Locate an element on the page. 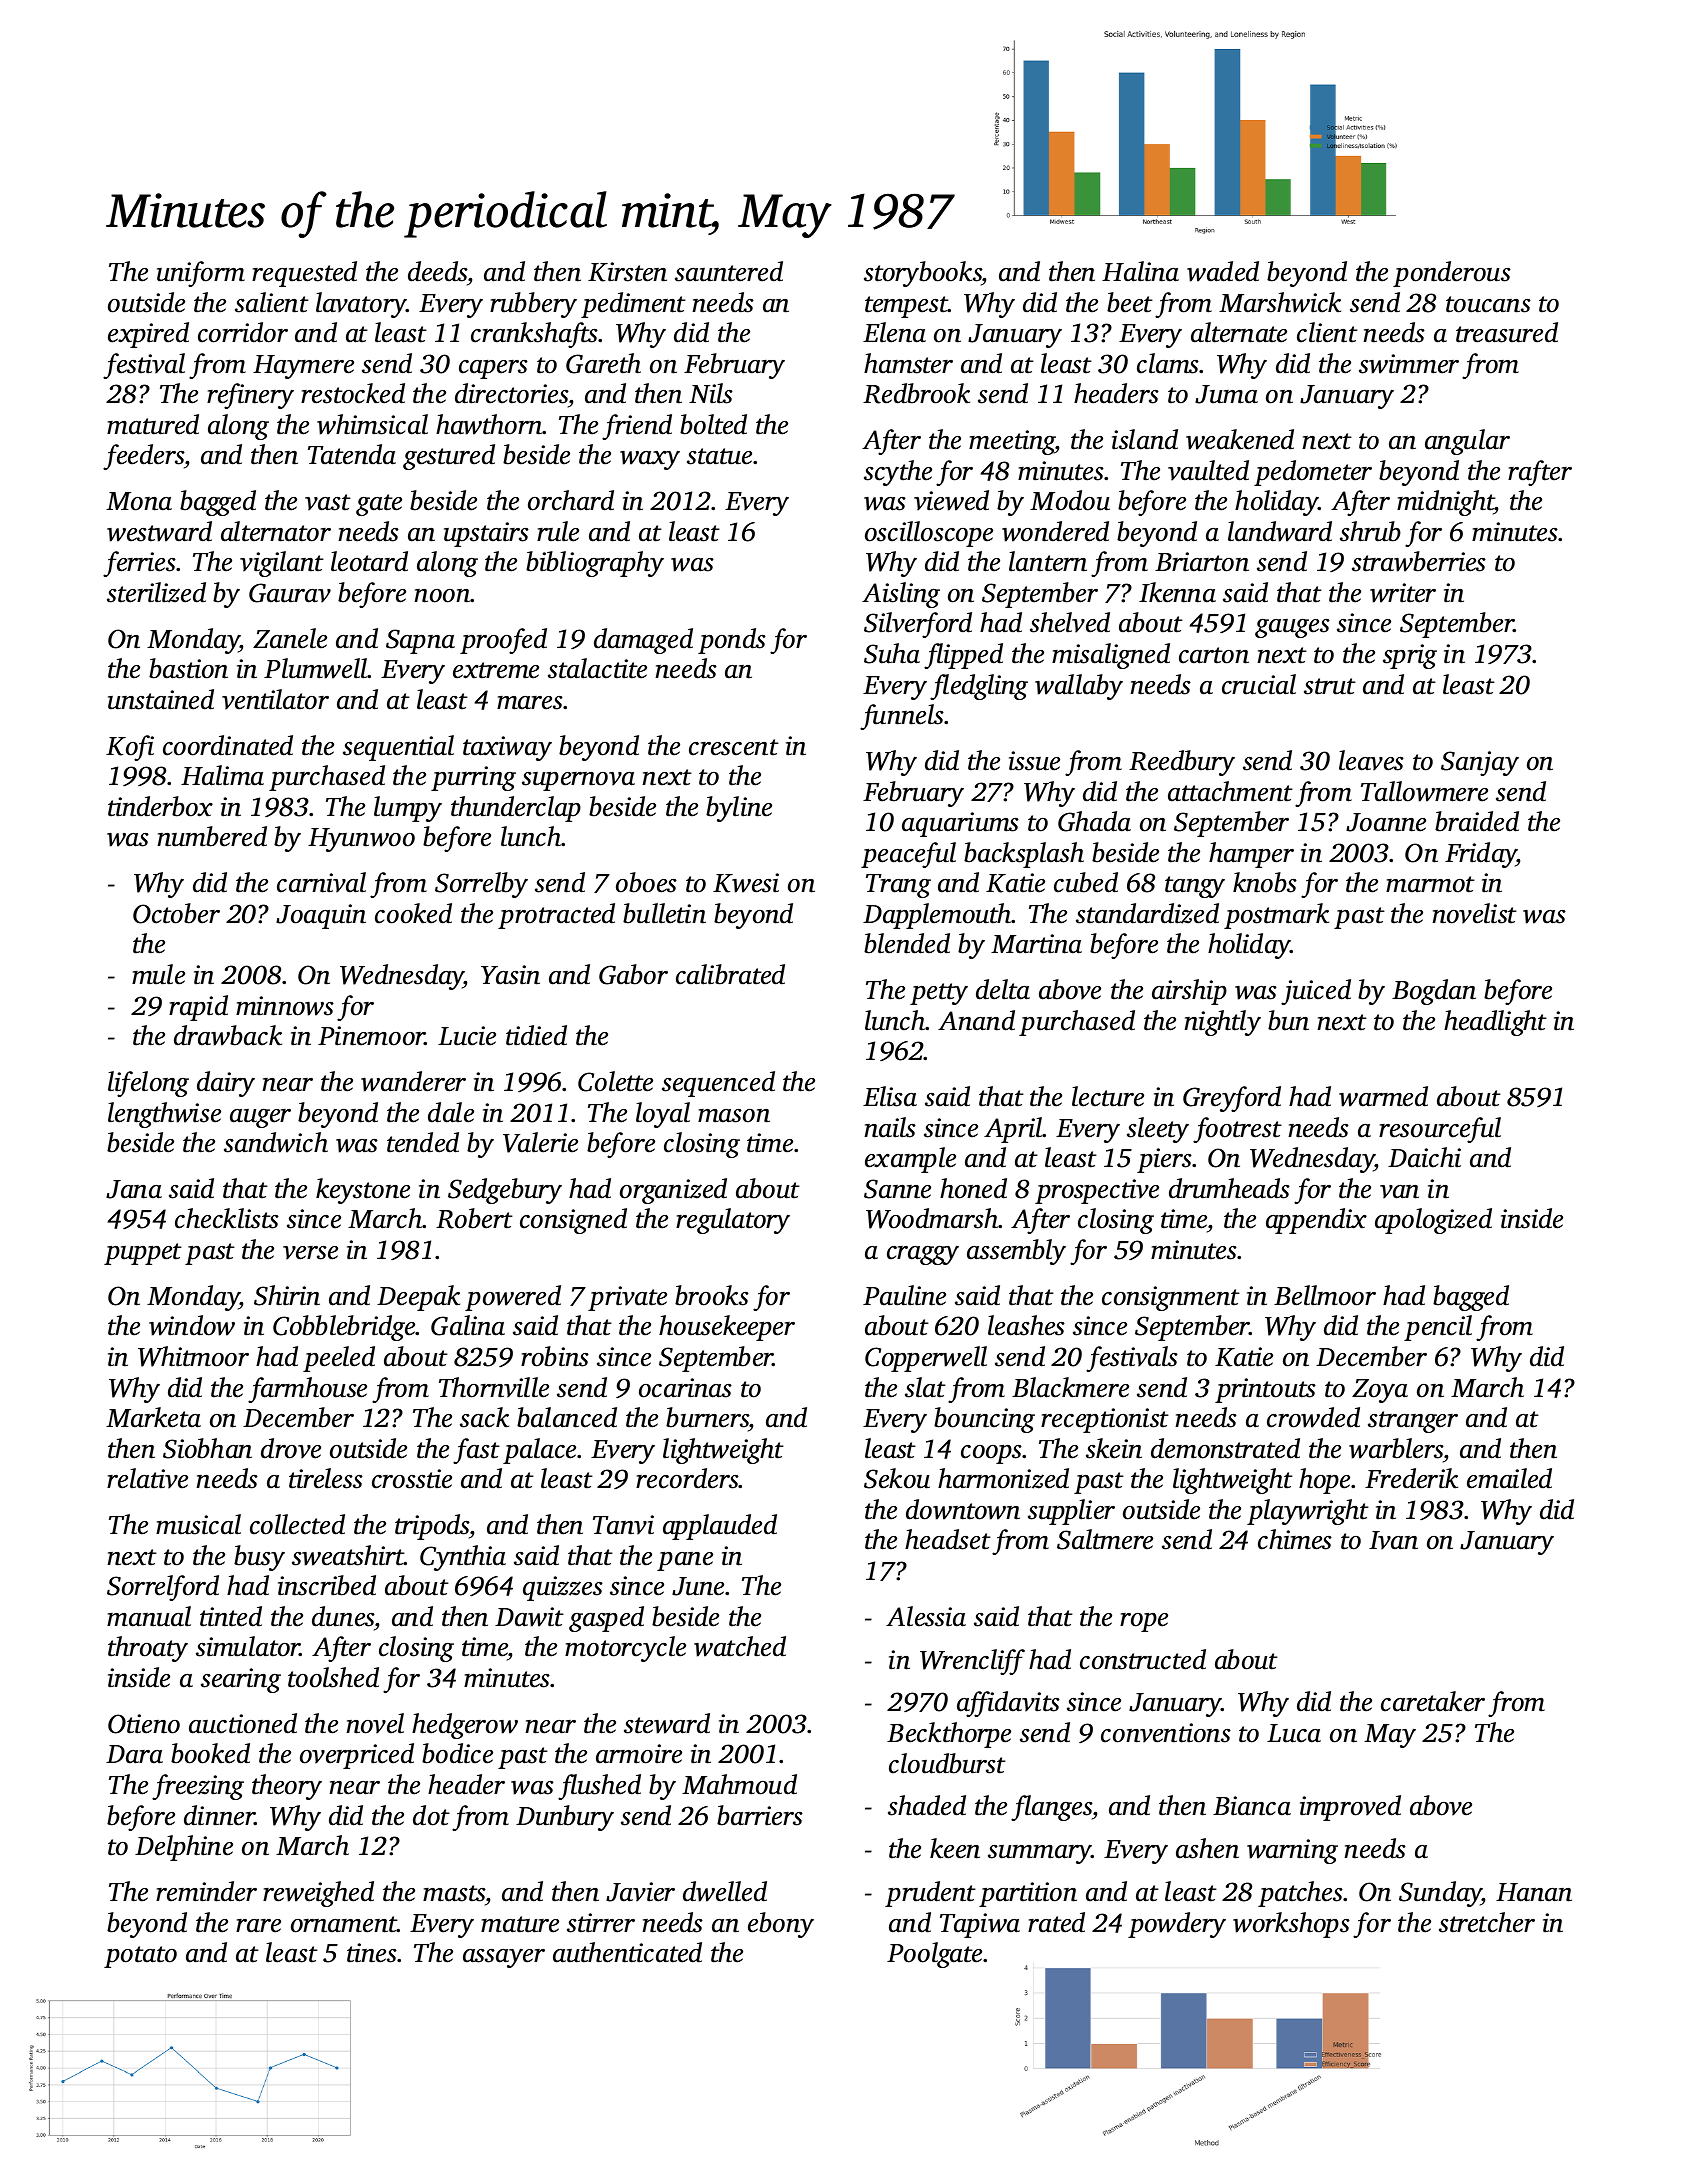 Image resolution: width=1683 pixels, height=2178 pixels. swimmer is located at coordinates (1409, 364).
